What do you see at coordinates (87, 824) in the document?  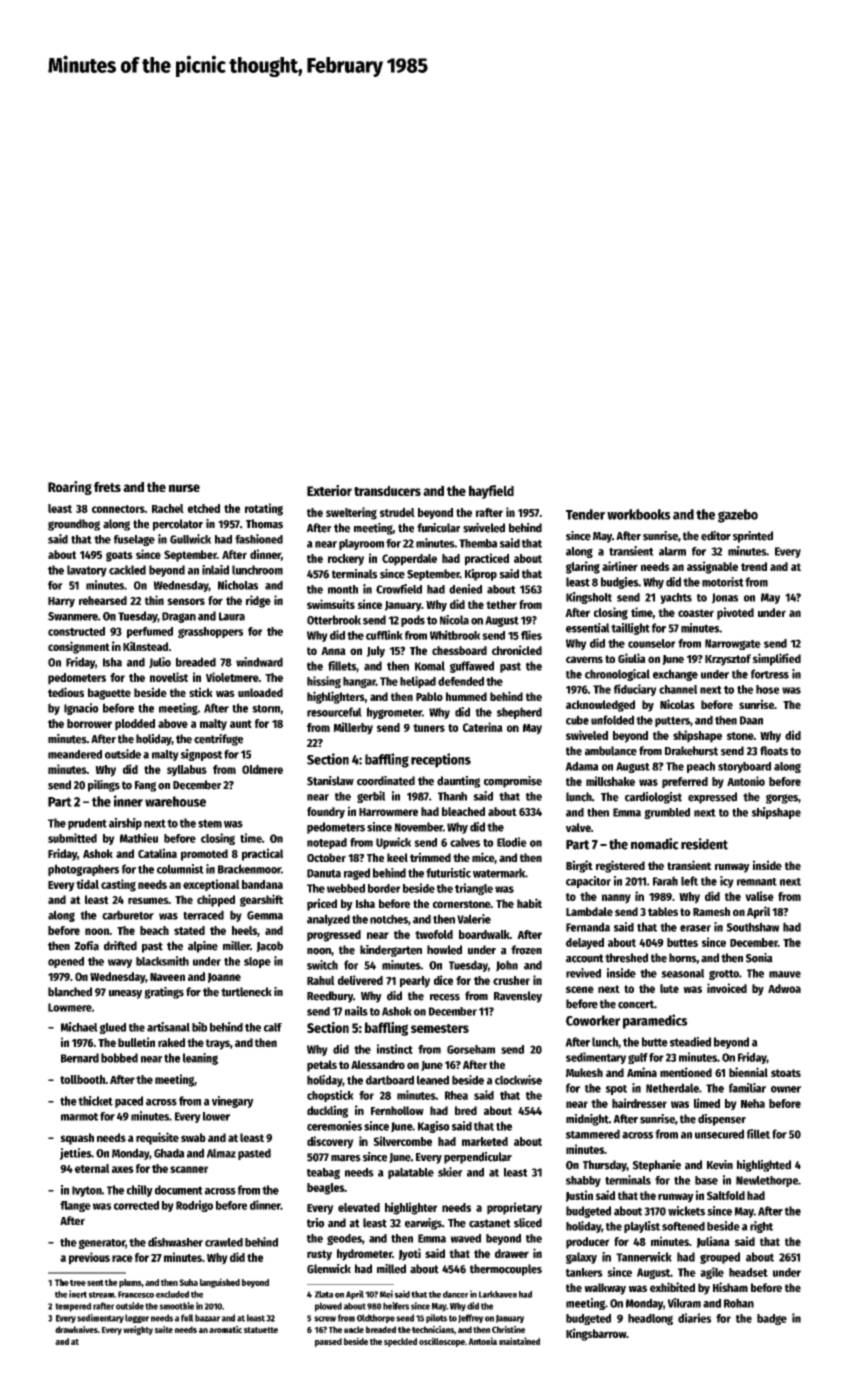 I see `prudent` at bounding box center [87, 824].
